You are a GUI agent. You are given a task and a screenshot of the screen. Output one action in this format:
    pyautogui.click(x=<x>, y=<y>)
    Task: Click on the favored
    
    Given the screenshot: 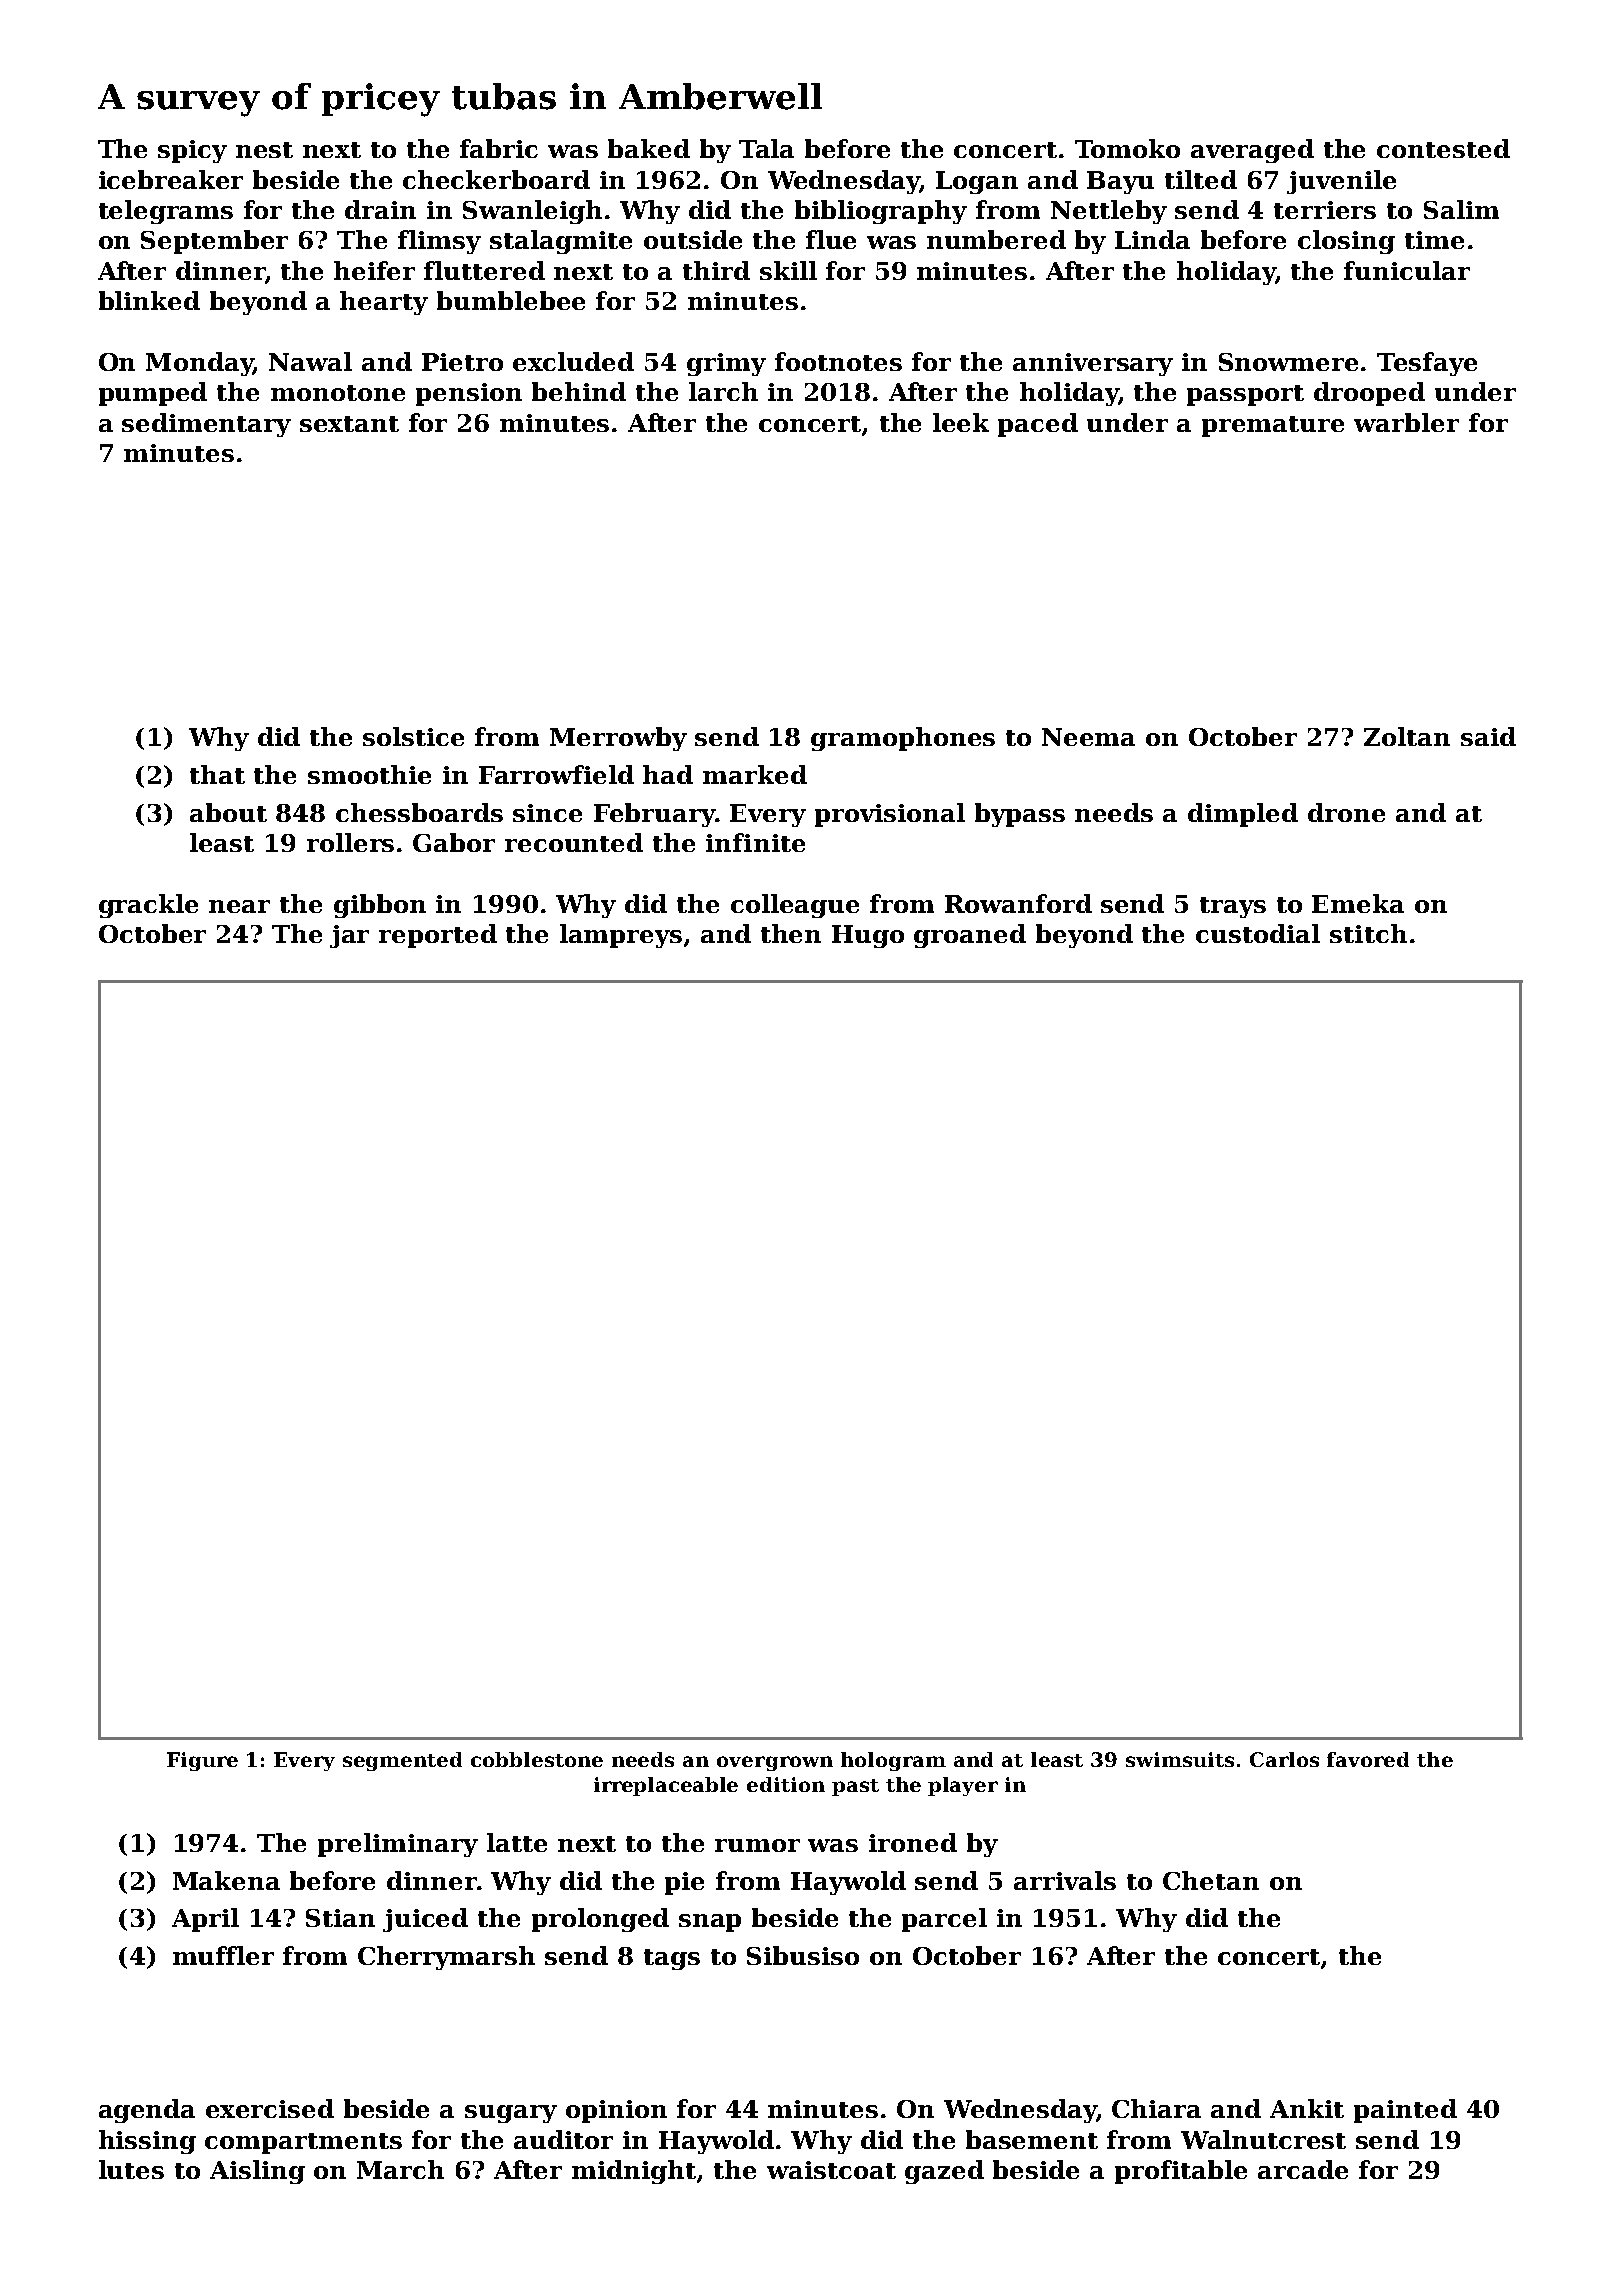 What is the action you would take?
    pyautogui.click(x=1368, y=1759)
